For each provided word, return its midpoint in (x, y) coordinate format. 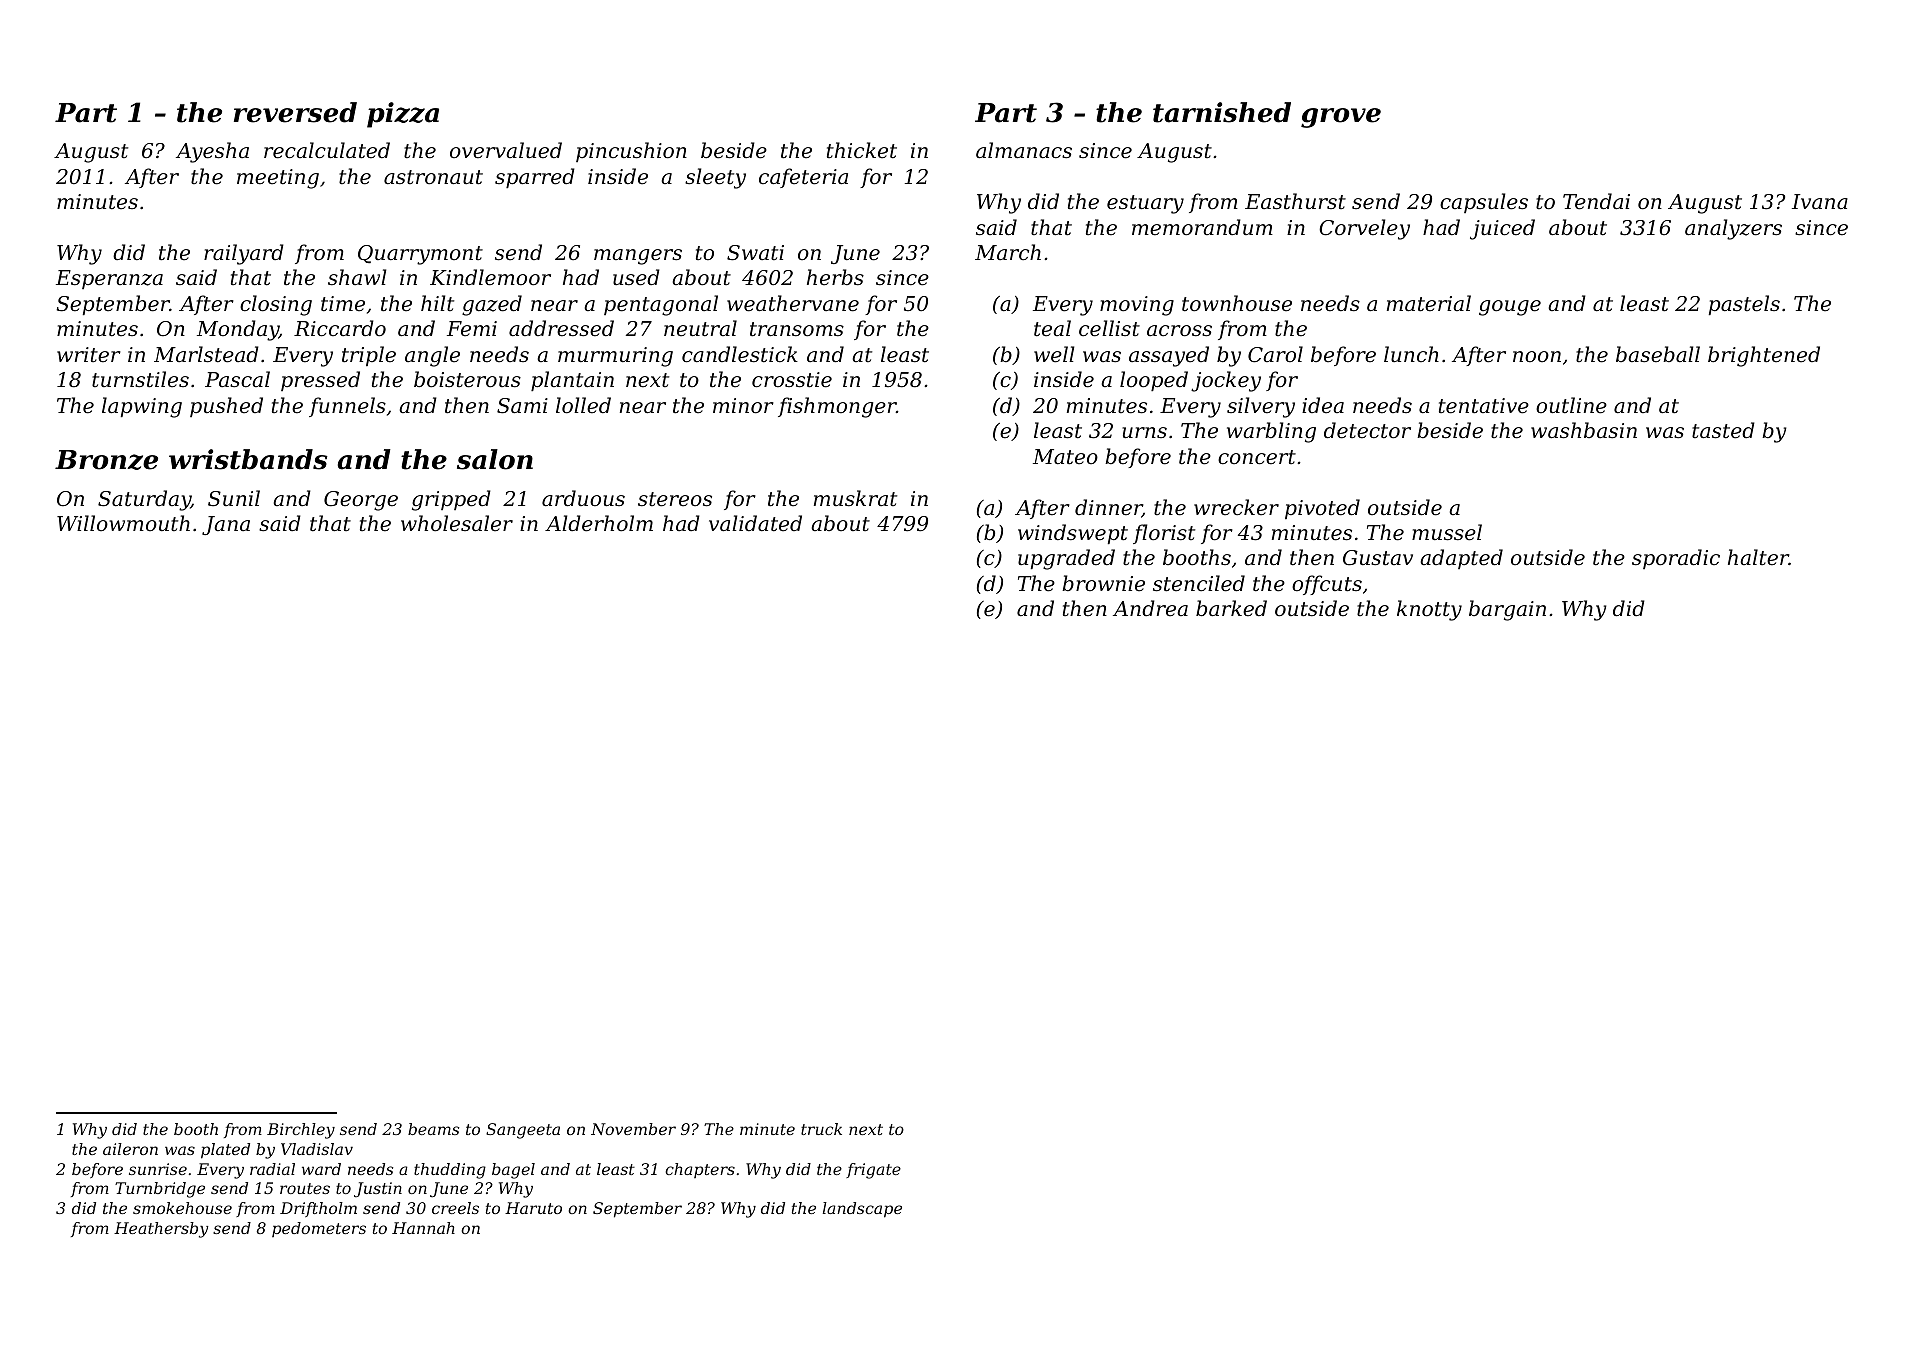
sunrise (158, 1169)
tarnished (1222, 112)
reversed (295, 112)
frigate (873, 1171)
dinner (1108, 508)
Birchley (301, 1131)
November (633, 1129)
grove (1341, 118)
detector (1367, 430)
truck (821, 1129)
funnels (347, 407)
